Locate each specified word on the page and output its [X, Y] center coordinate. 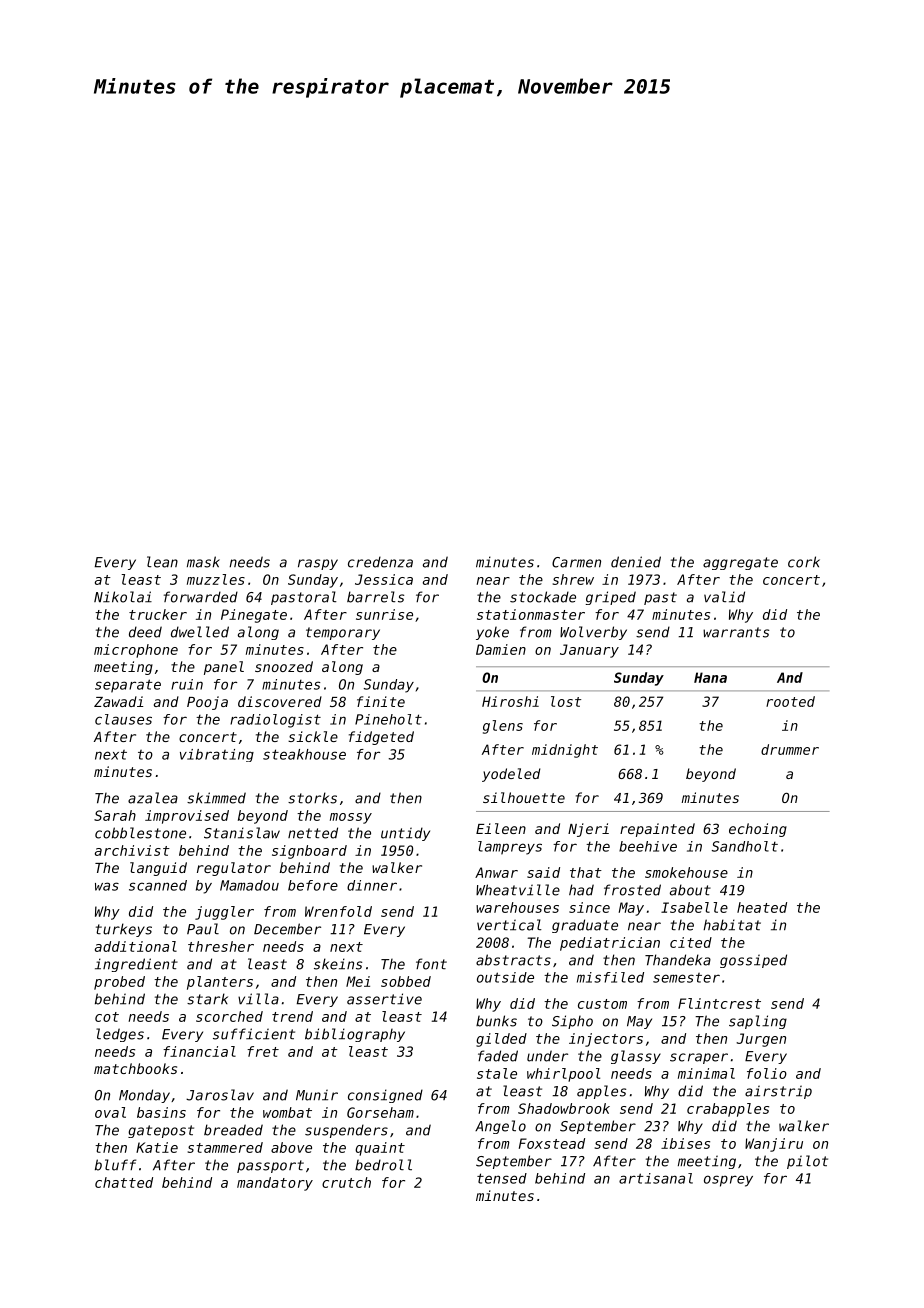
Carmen [576, 562]
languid [158, 869]
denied [636, 562]
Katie [157, 1147]
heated [762, 907]
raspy [318, 564]
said [543, 872]
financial [199, 1051]
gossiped [753, 961]
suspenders [346, 1131]
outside [505, 977]
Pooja [207, 703]
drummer [790, 749]
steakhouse [304, 754]
